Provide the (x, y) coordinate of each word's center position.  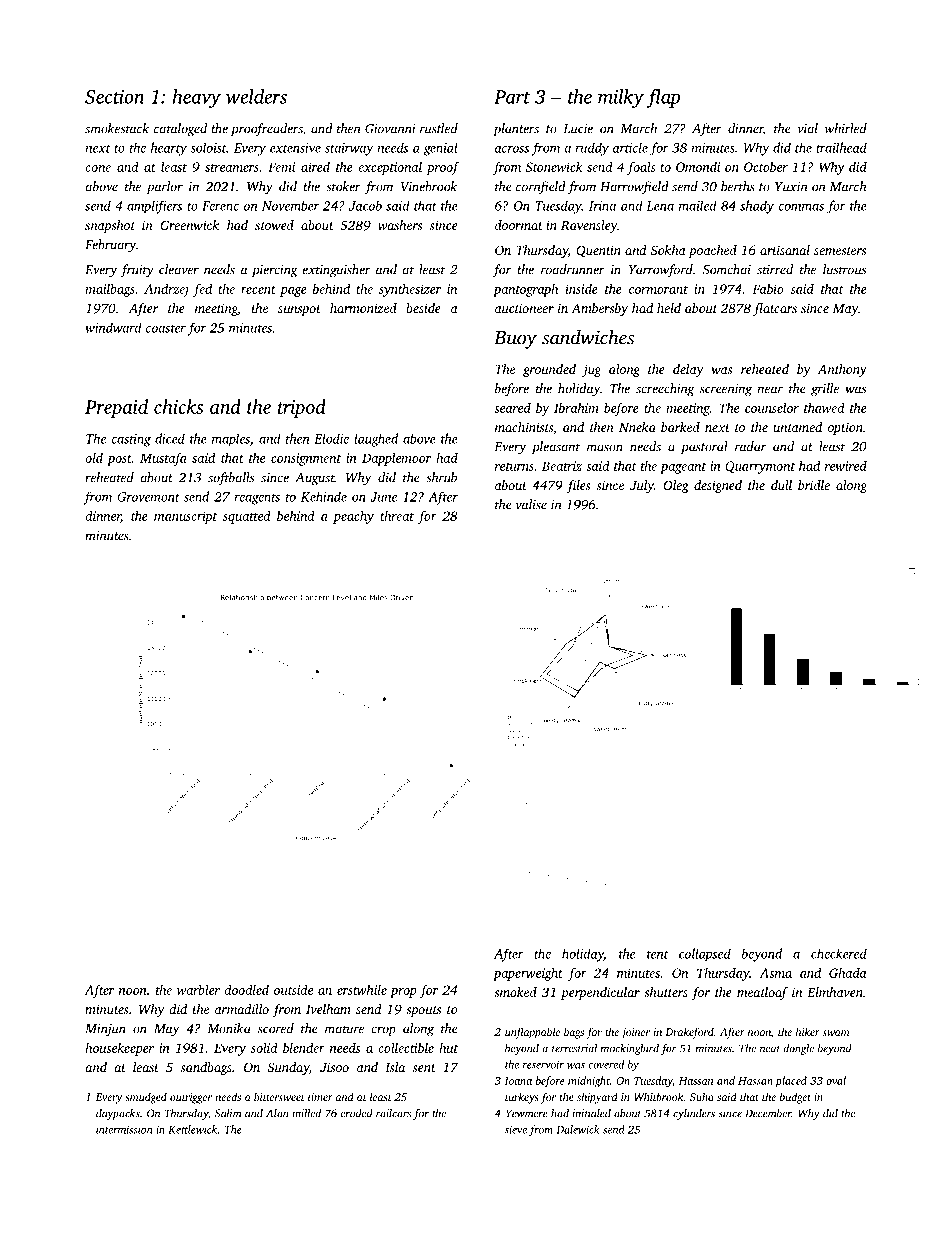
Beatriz (562, 466)
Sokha (668, 250)
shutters (666, 992)
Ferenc (220, 206)
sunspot (299, 310)
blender (304, 1047)
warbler (198, 990)
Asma (775, 973)
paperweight (528, 974)
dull (781, 485)
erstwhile (362, 989)
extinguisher (336, 271)
